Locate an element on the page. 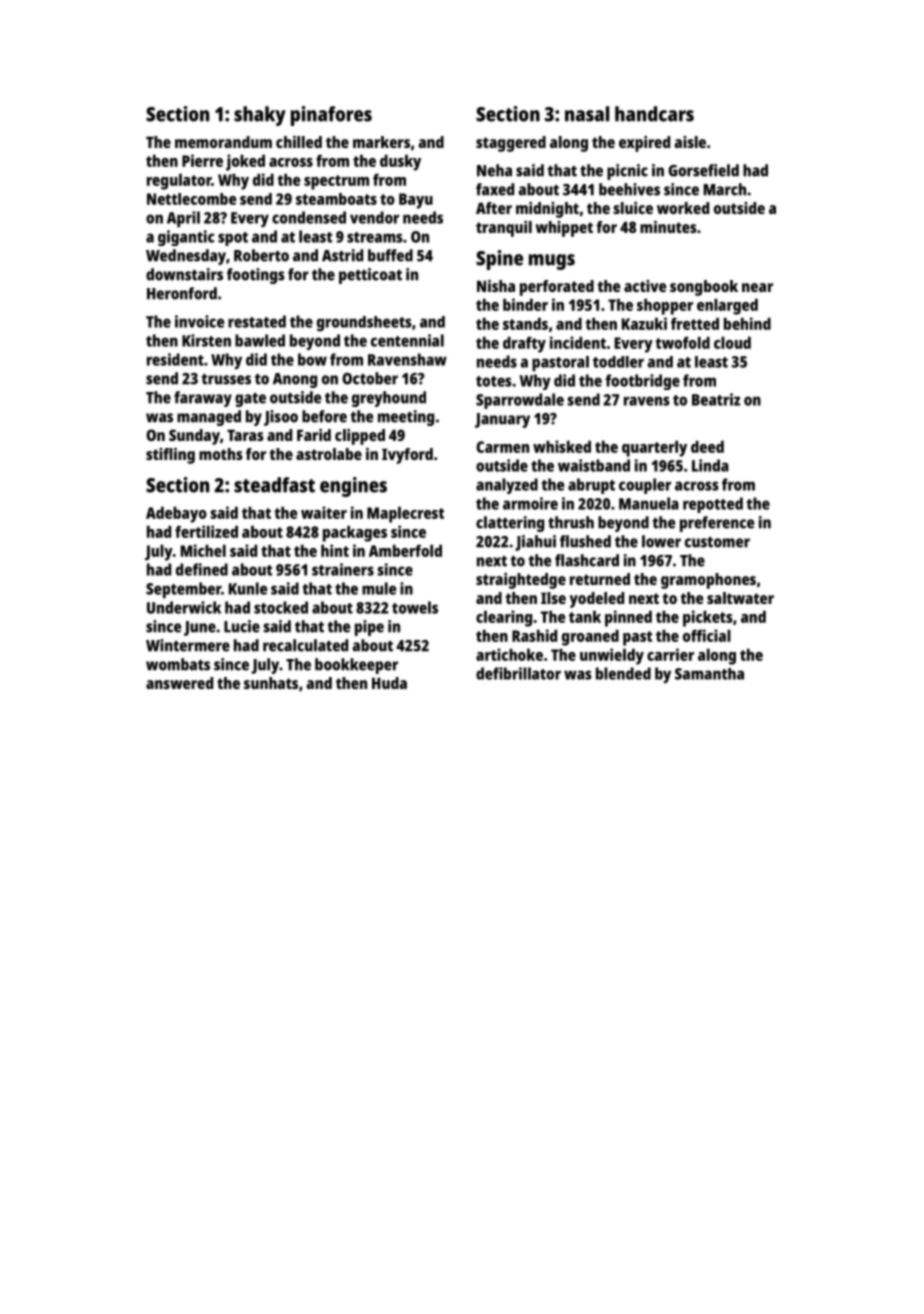 The image size is (924, 1314). near is located at coordinates (757, 287).
